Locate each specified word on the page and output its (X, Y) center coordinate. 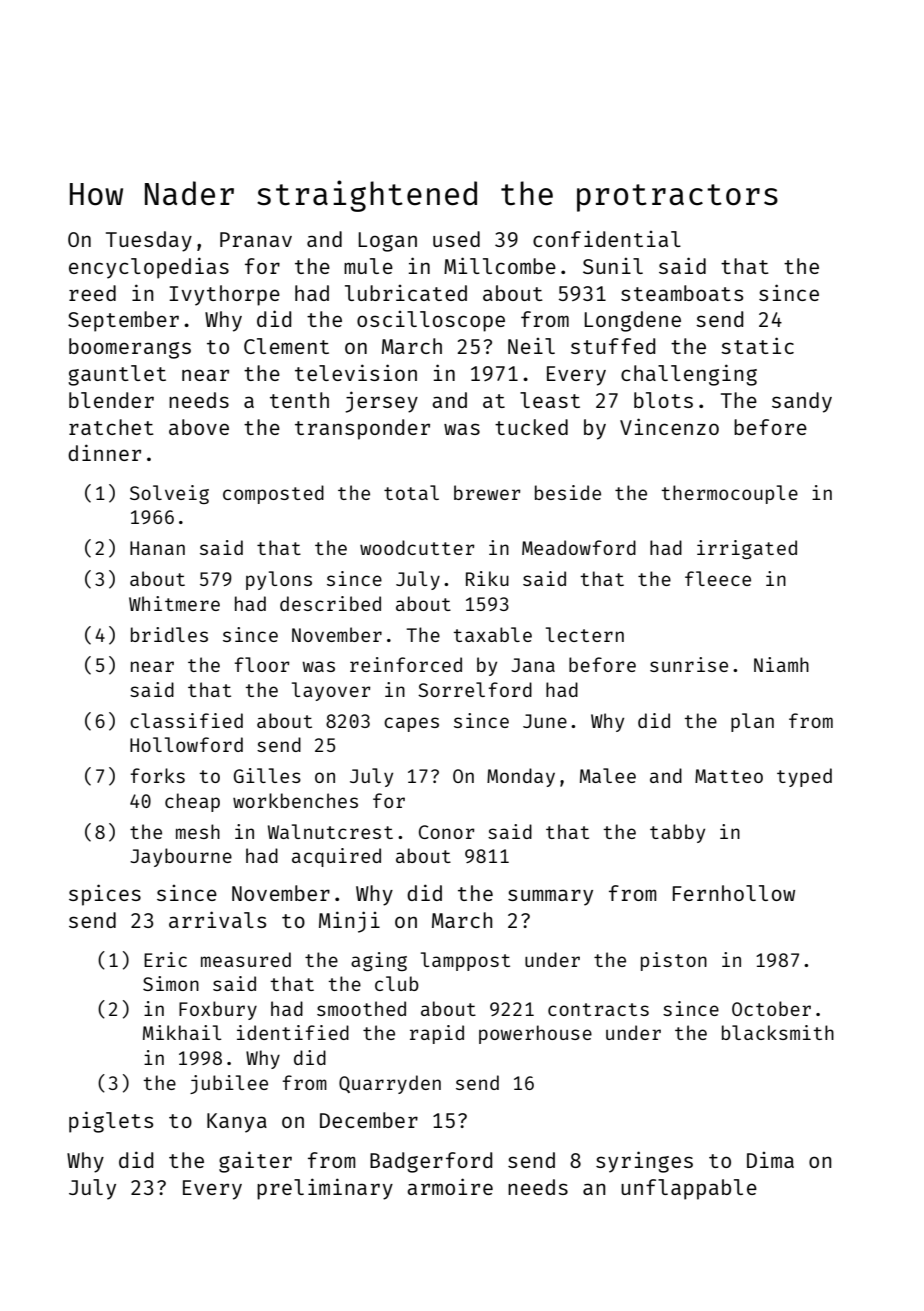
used (456, 239)
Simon (171, 983)
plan (752, 722)
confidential (607, 238)
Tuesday (149, 241)
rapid (437, 1034)
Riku (487, 578)
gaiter (255, 1162)
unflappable (689, 1189)
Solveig (169, 494)
